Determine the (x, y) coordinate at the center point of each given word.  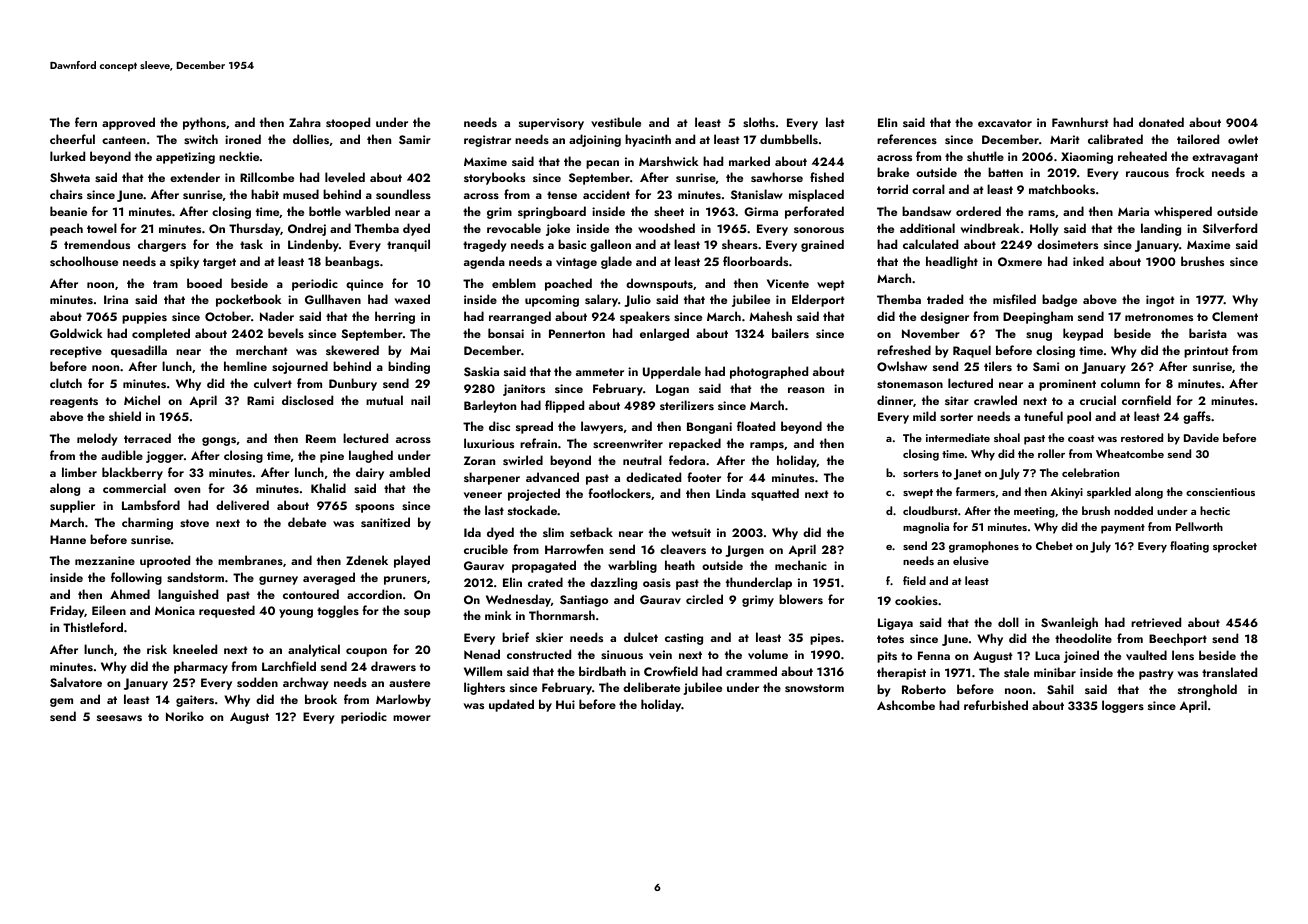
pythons (204, 123)
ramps (767, 446)
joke (558, 229)
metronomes (1159, 317)
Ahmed (130, 594)
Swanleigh (1069, 623)
